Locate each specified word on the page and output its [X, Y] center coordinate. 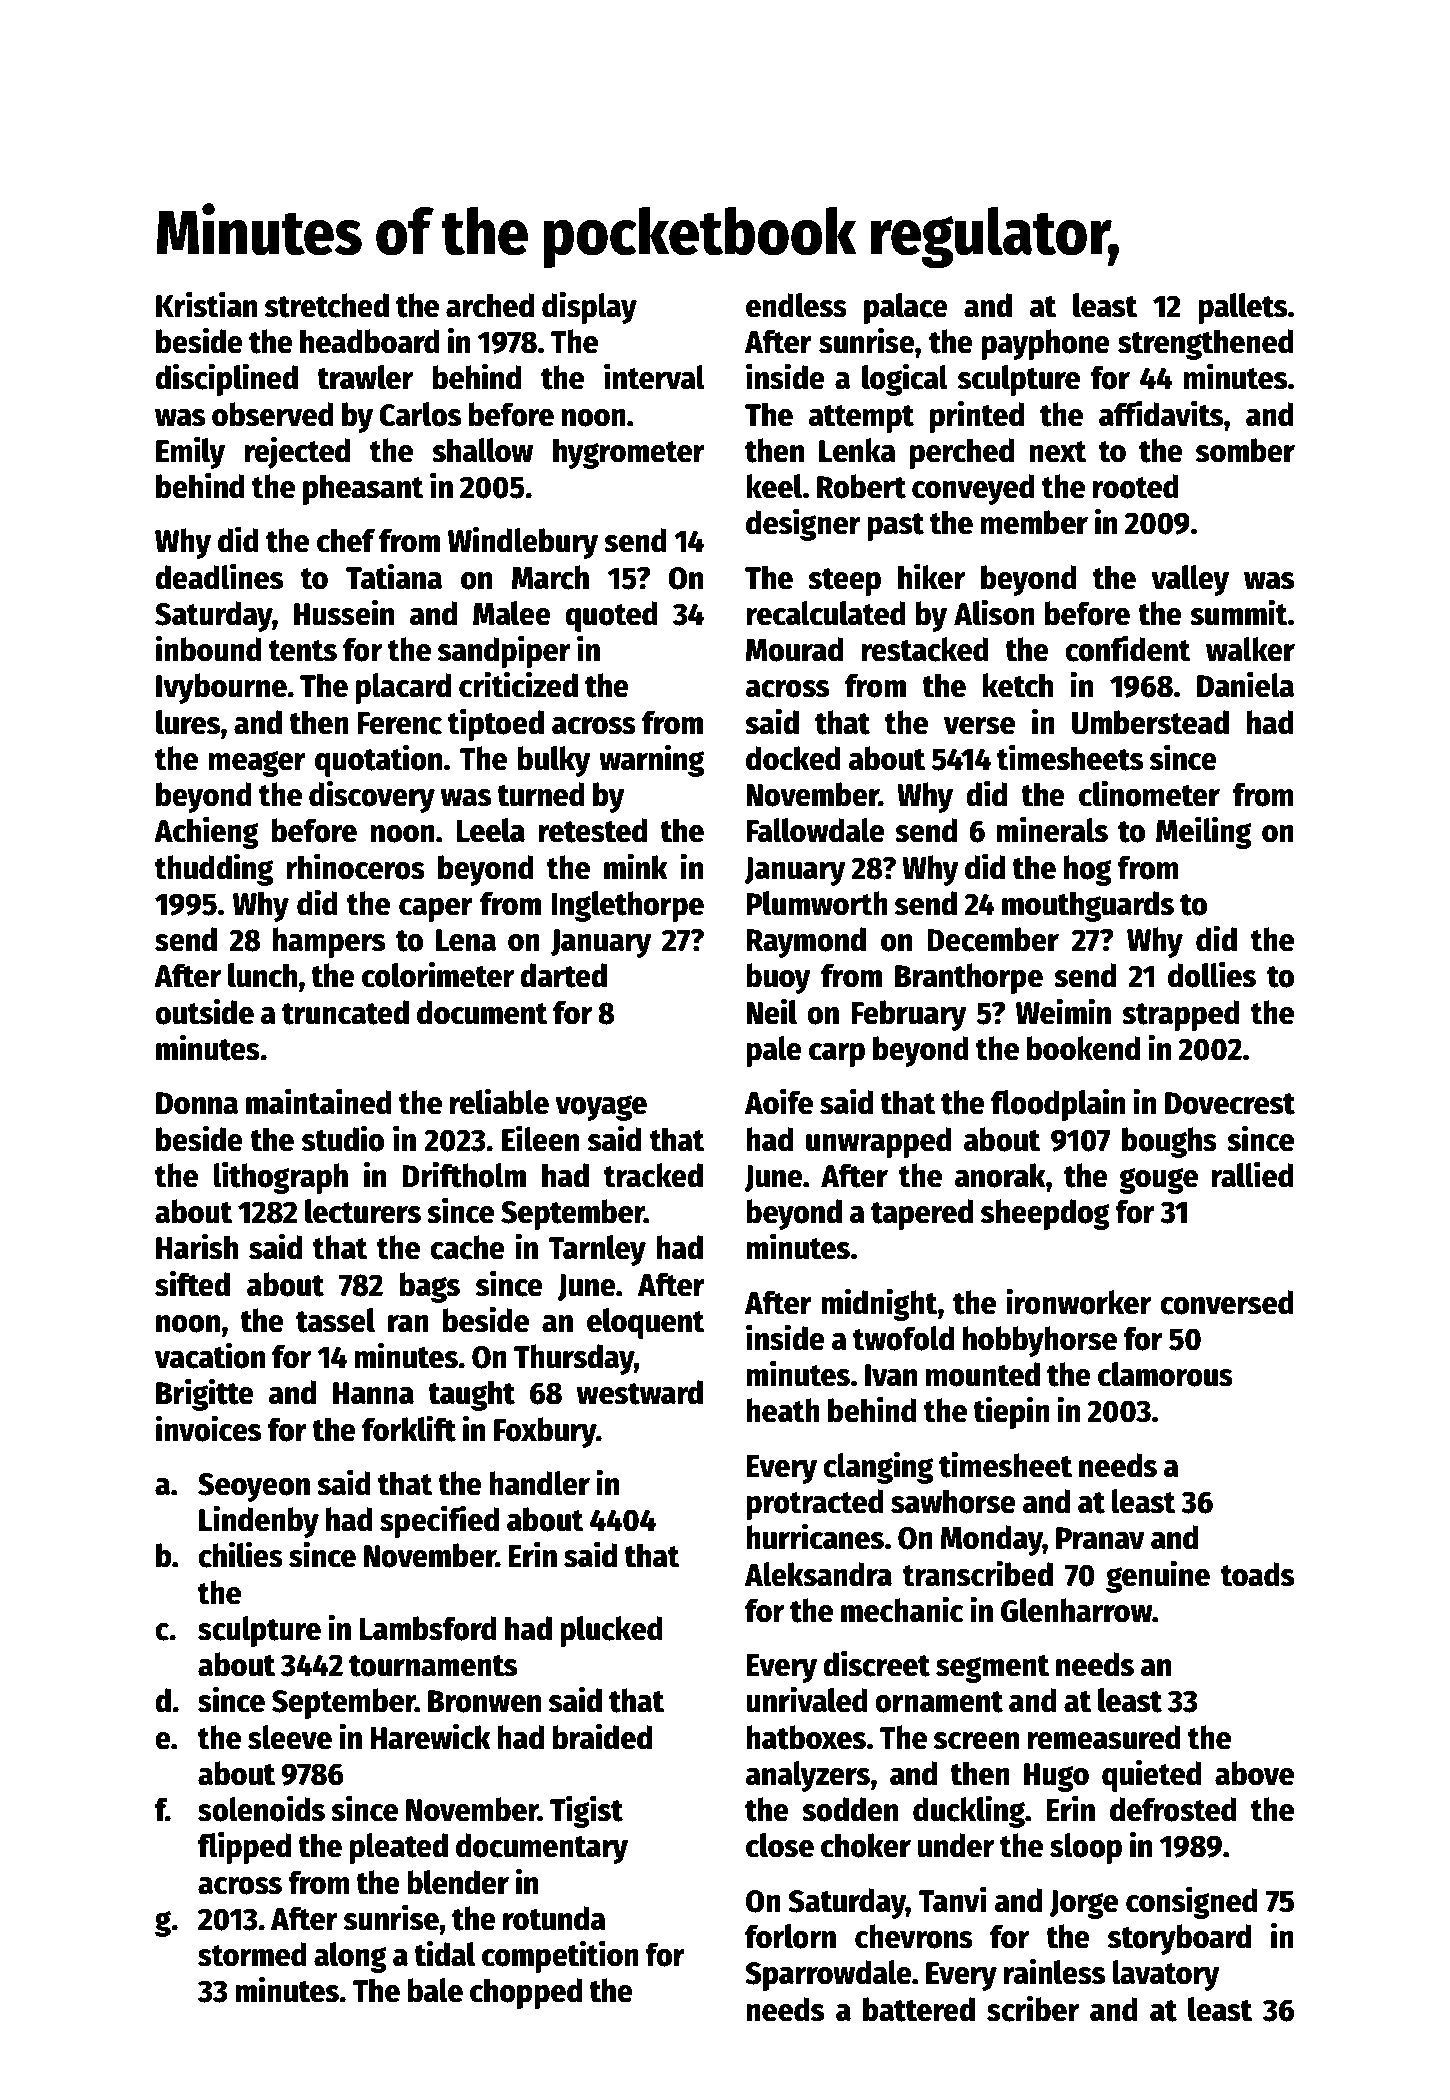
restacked [925, 649]
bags [430, 1287]
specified [439, 1521]
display [589, 307]
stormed [252, 1954]
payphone [1046, 344]
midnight [879, 1304]
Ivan [891, 1375]
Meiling [1204, 832]
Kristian [206, 304]
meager [257, 764]
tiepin [1011, 1412]
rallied [1252, 1174]
